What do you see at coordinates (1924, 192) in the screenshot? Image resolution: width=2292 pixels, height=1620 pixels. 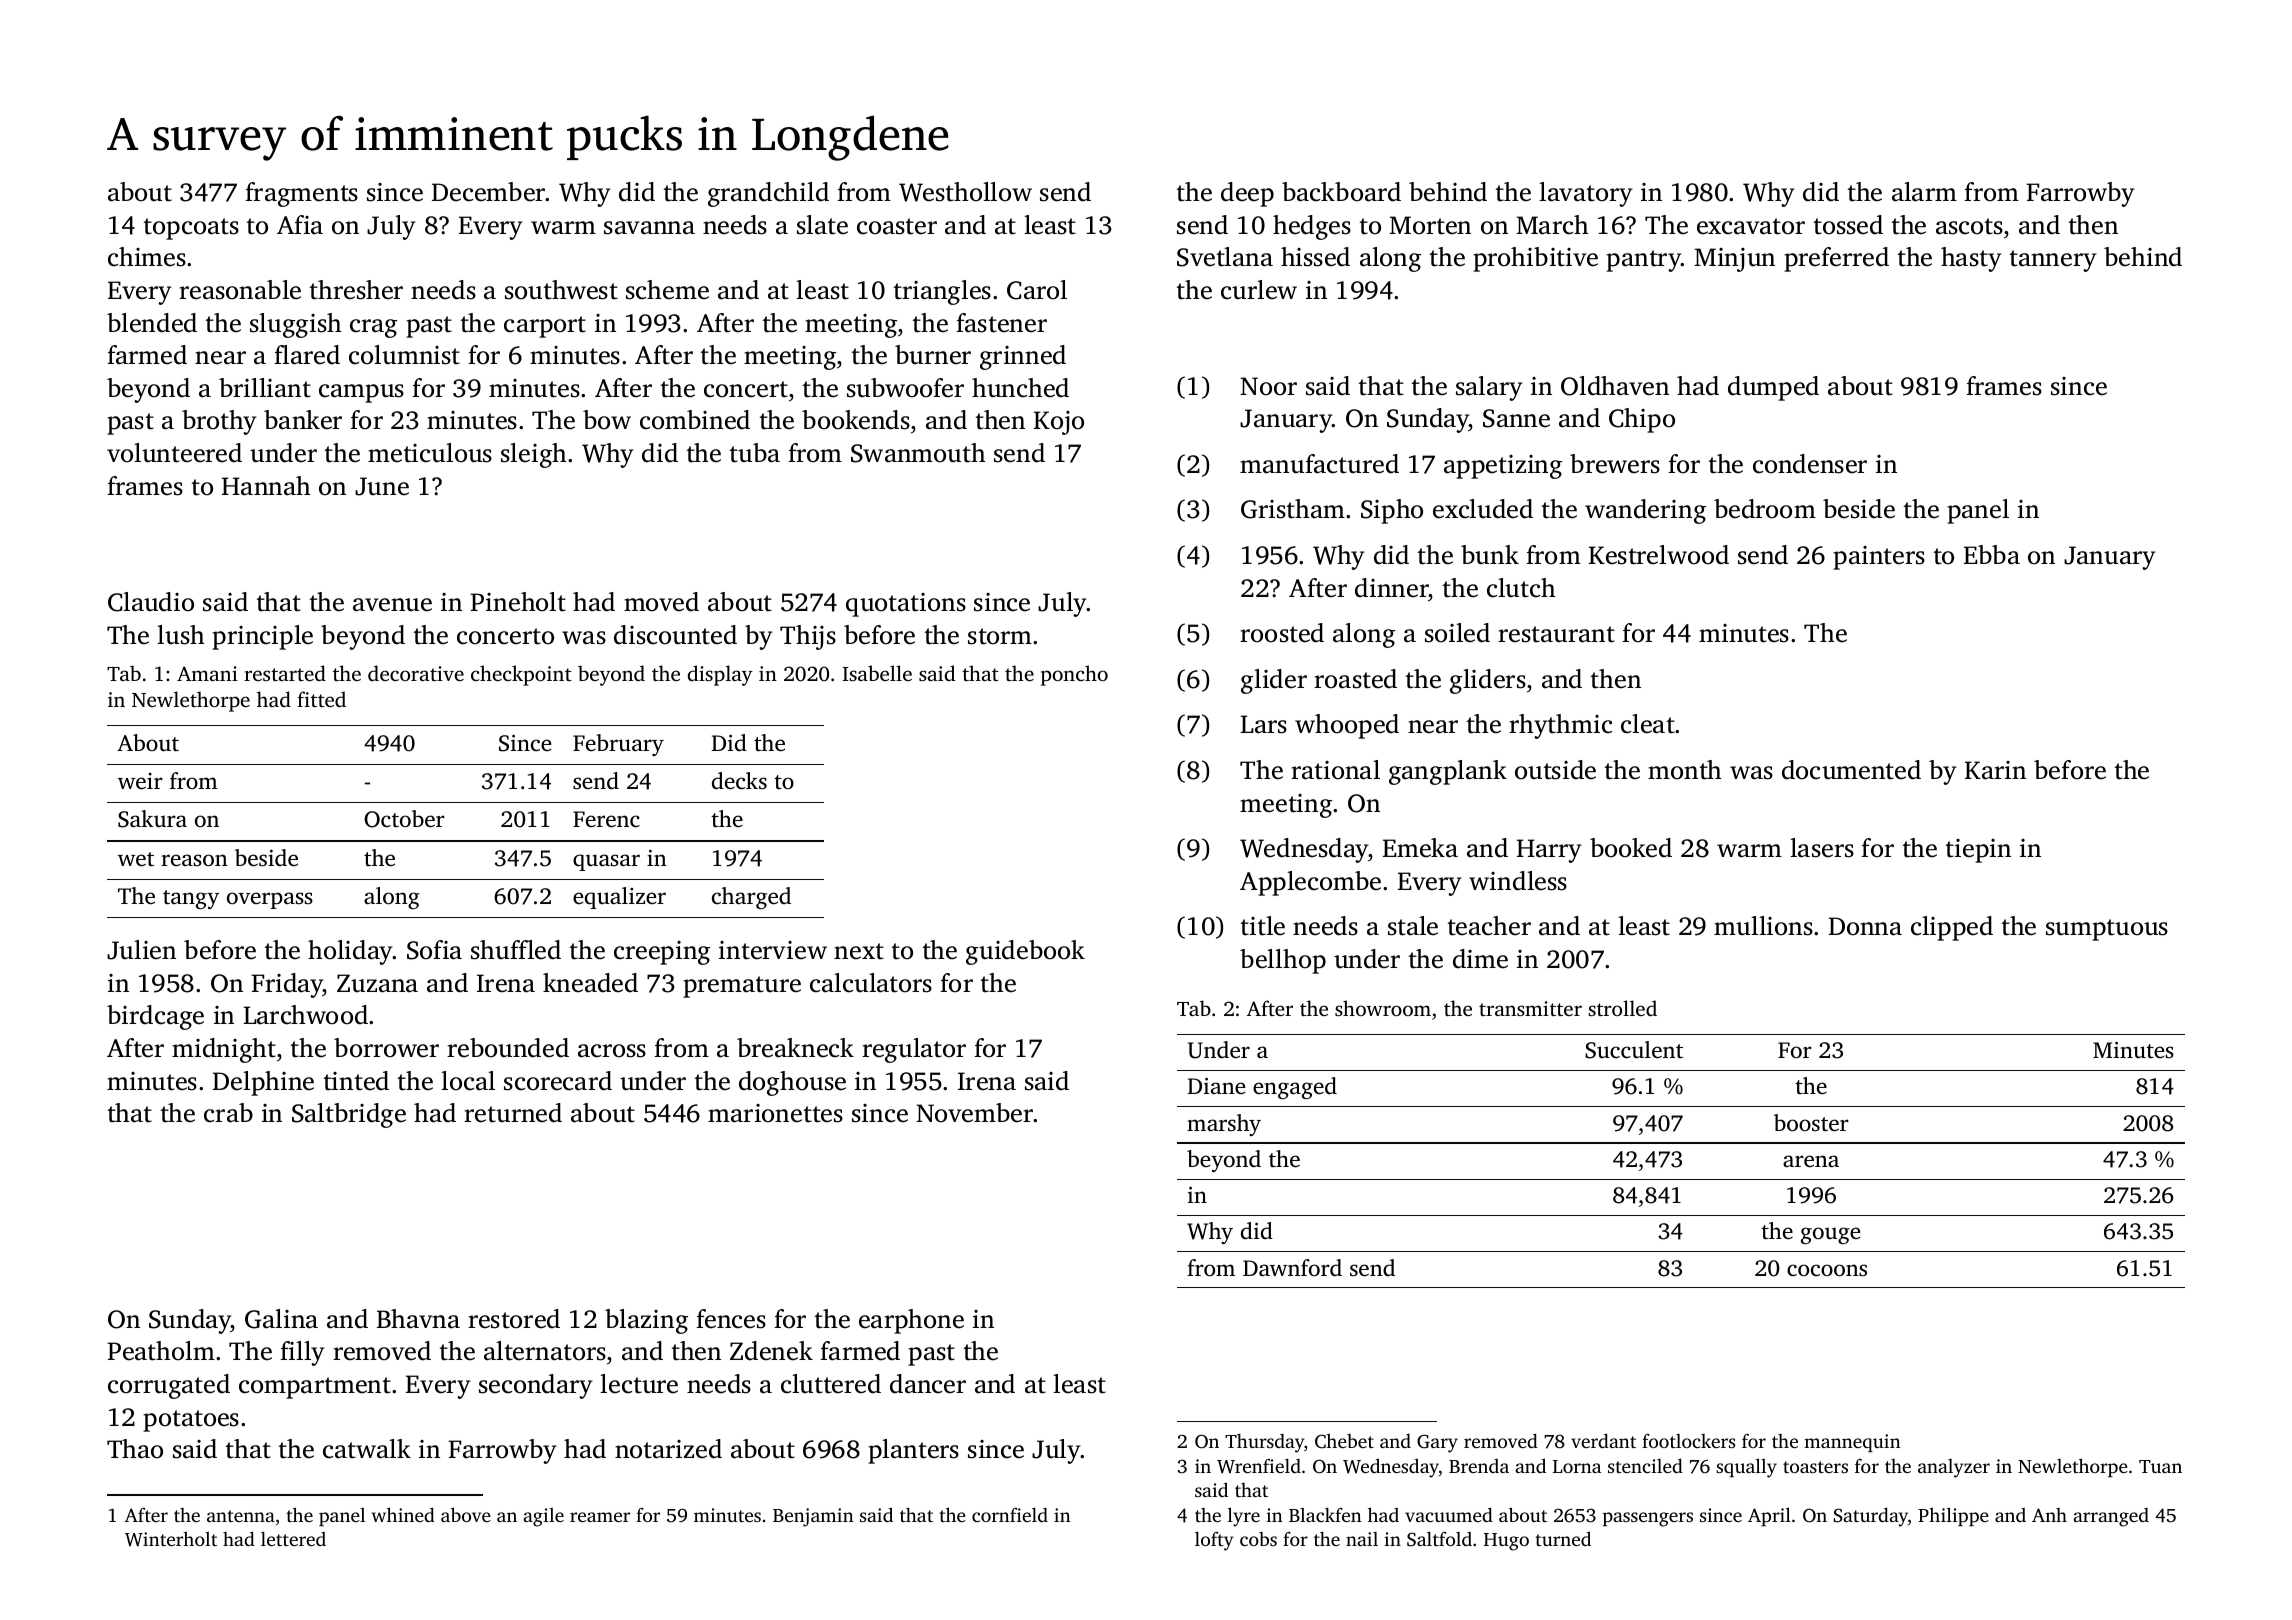 I see `alarm` at bounding box center [1924, 192].
